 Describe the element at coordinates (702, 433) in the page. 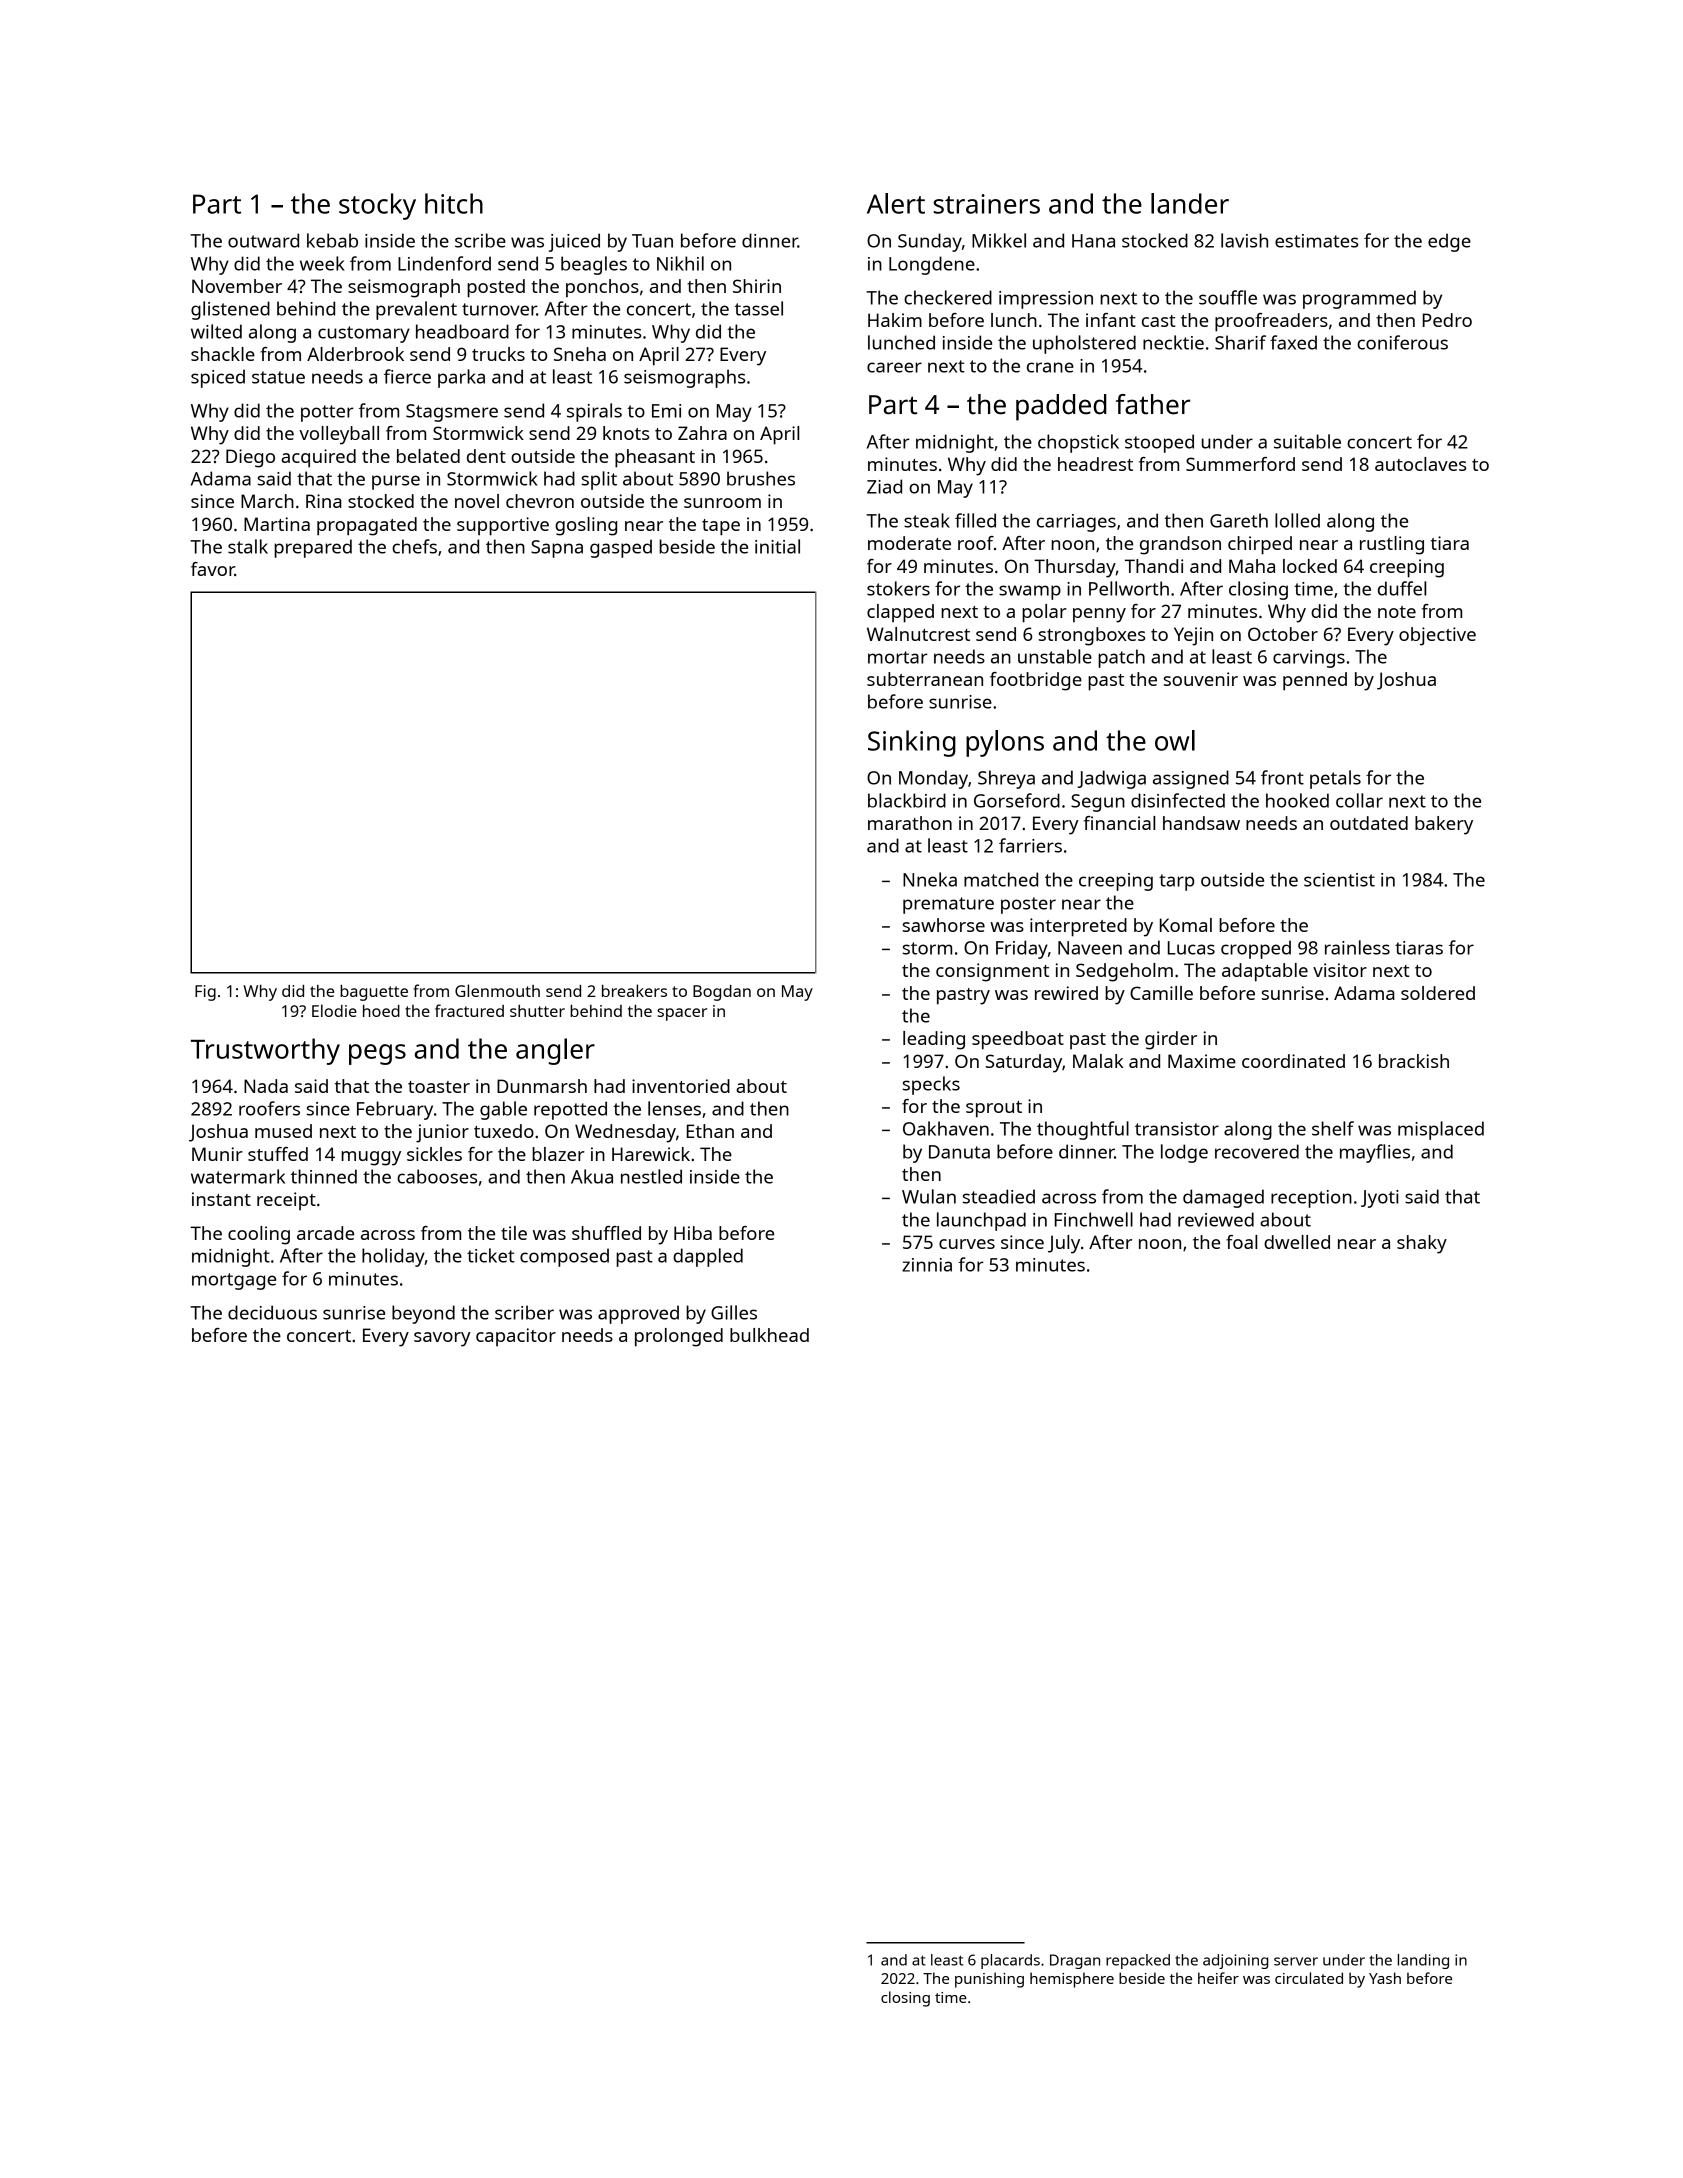

I see `Zahra` at that location.
